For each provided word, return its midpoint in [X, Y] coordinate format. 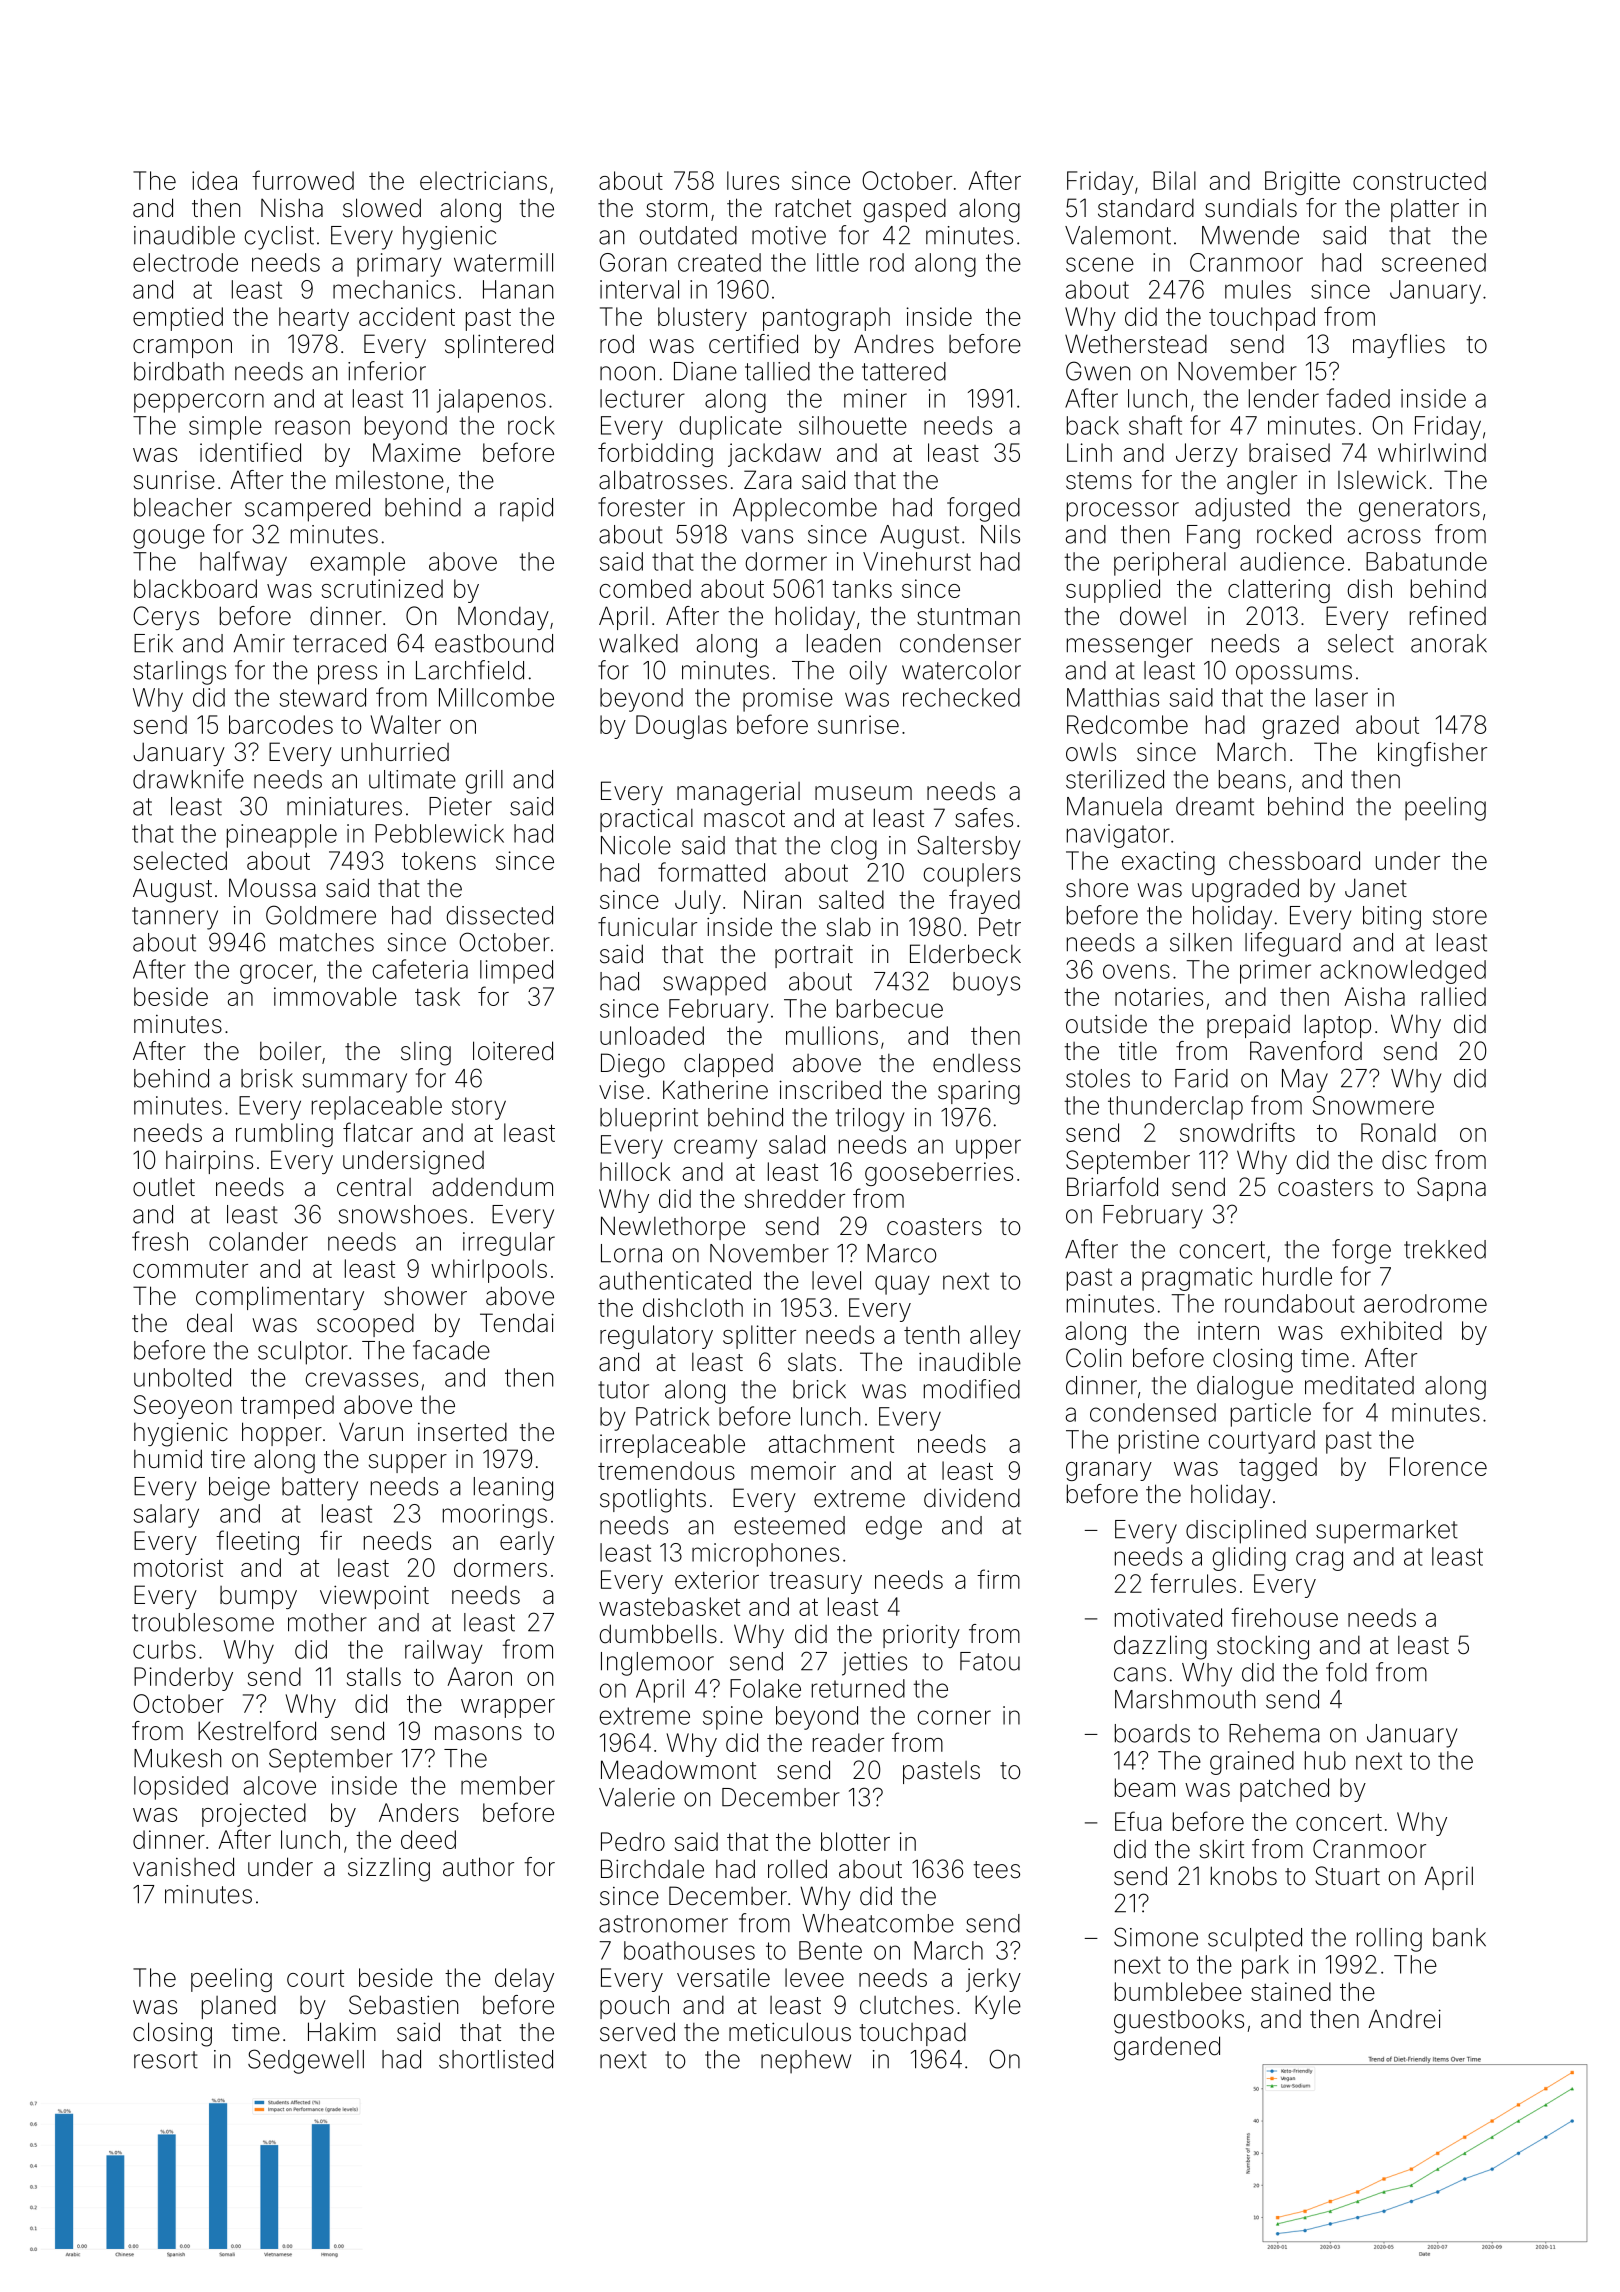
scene [1100, 264]
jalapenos [491, 401]
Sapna [1451, 1189]
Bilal [1174, 180]
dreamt [1215, 806]
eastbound [494, 643]
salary [166, 1516]
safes [984, 818]
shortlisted [496, 2059]
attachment [831, 1443]
